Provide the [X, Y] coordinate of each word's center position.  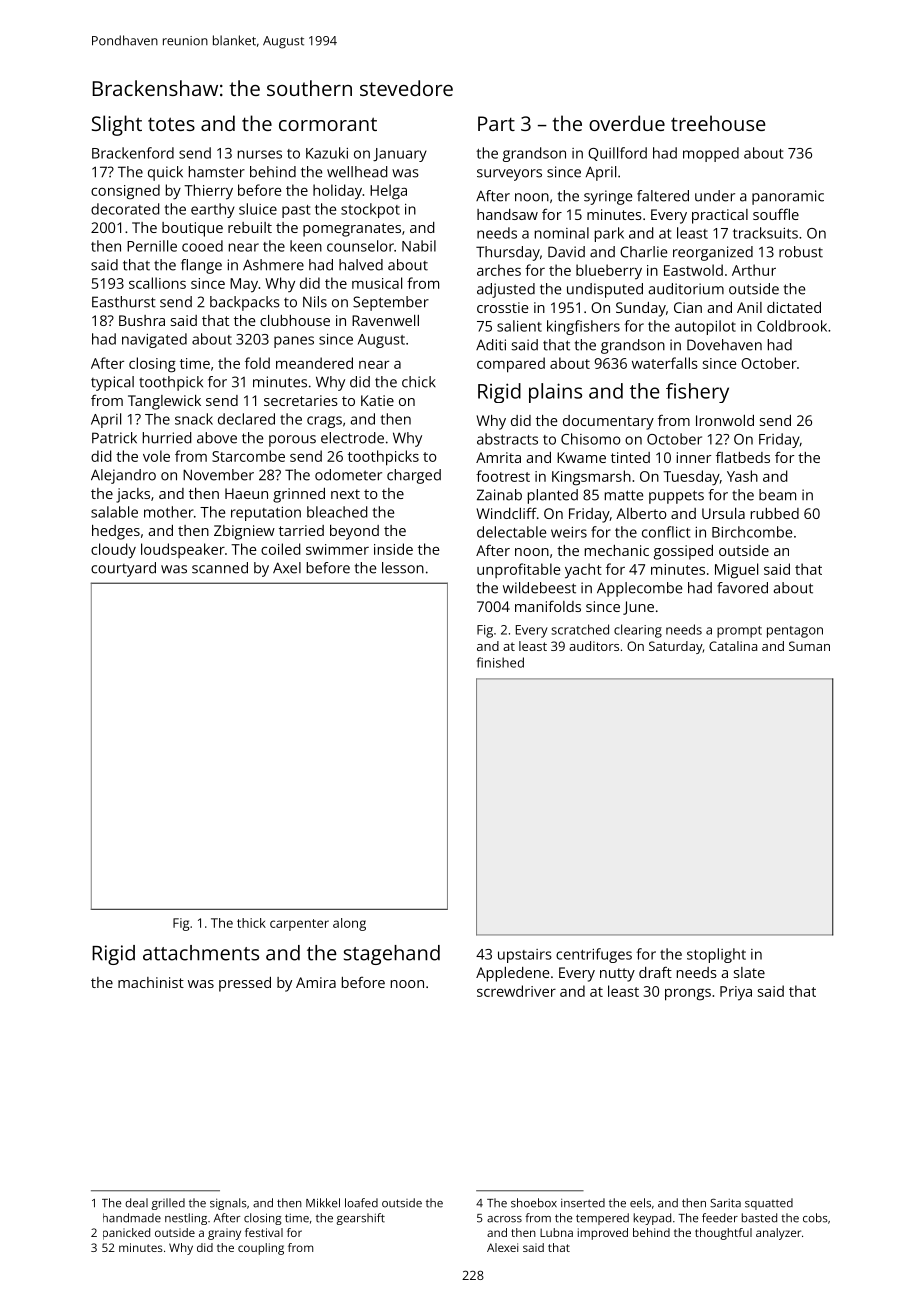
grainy [224, 1234]
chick [419, 382]
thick [251, 923]
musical [377, 283]
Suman [809, 646]
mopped [711, 154]
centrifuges [594, 955]
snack [194, 419]
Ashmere [273, 265]
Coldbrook [792, 326]
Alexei [502, 1247]
